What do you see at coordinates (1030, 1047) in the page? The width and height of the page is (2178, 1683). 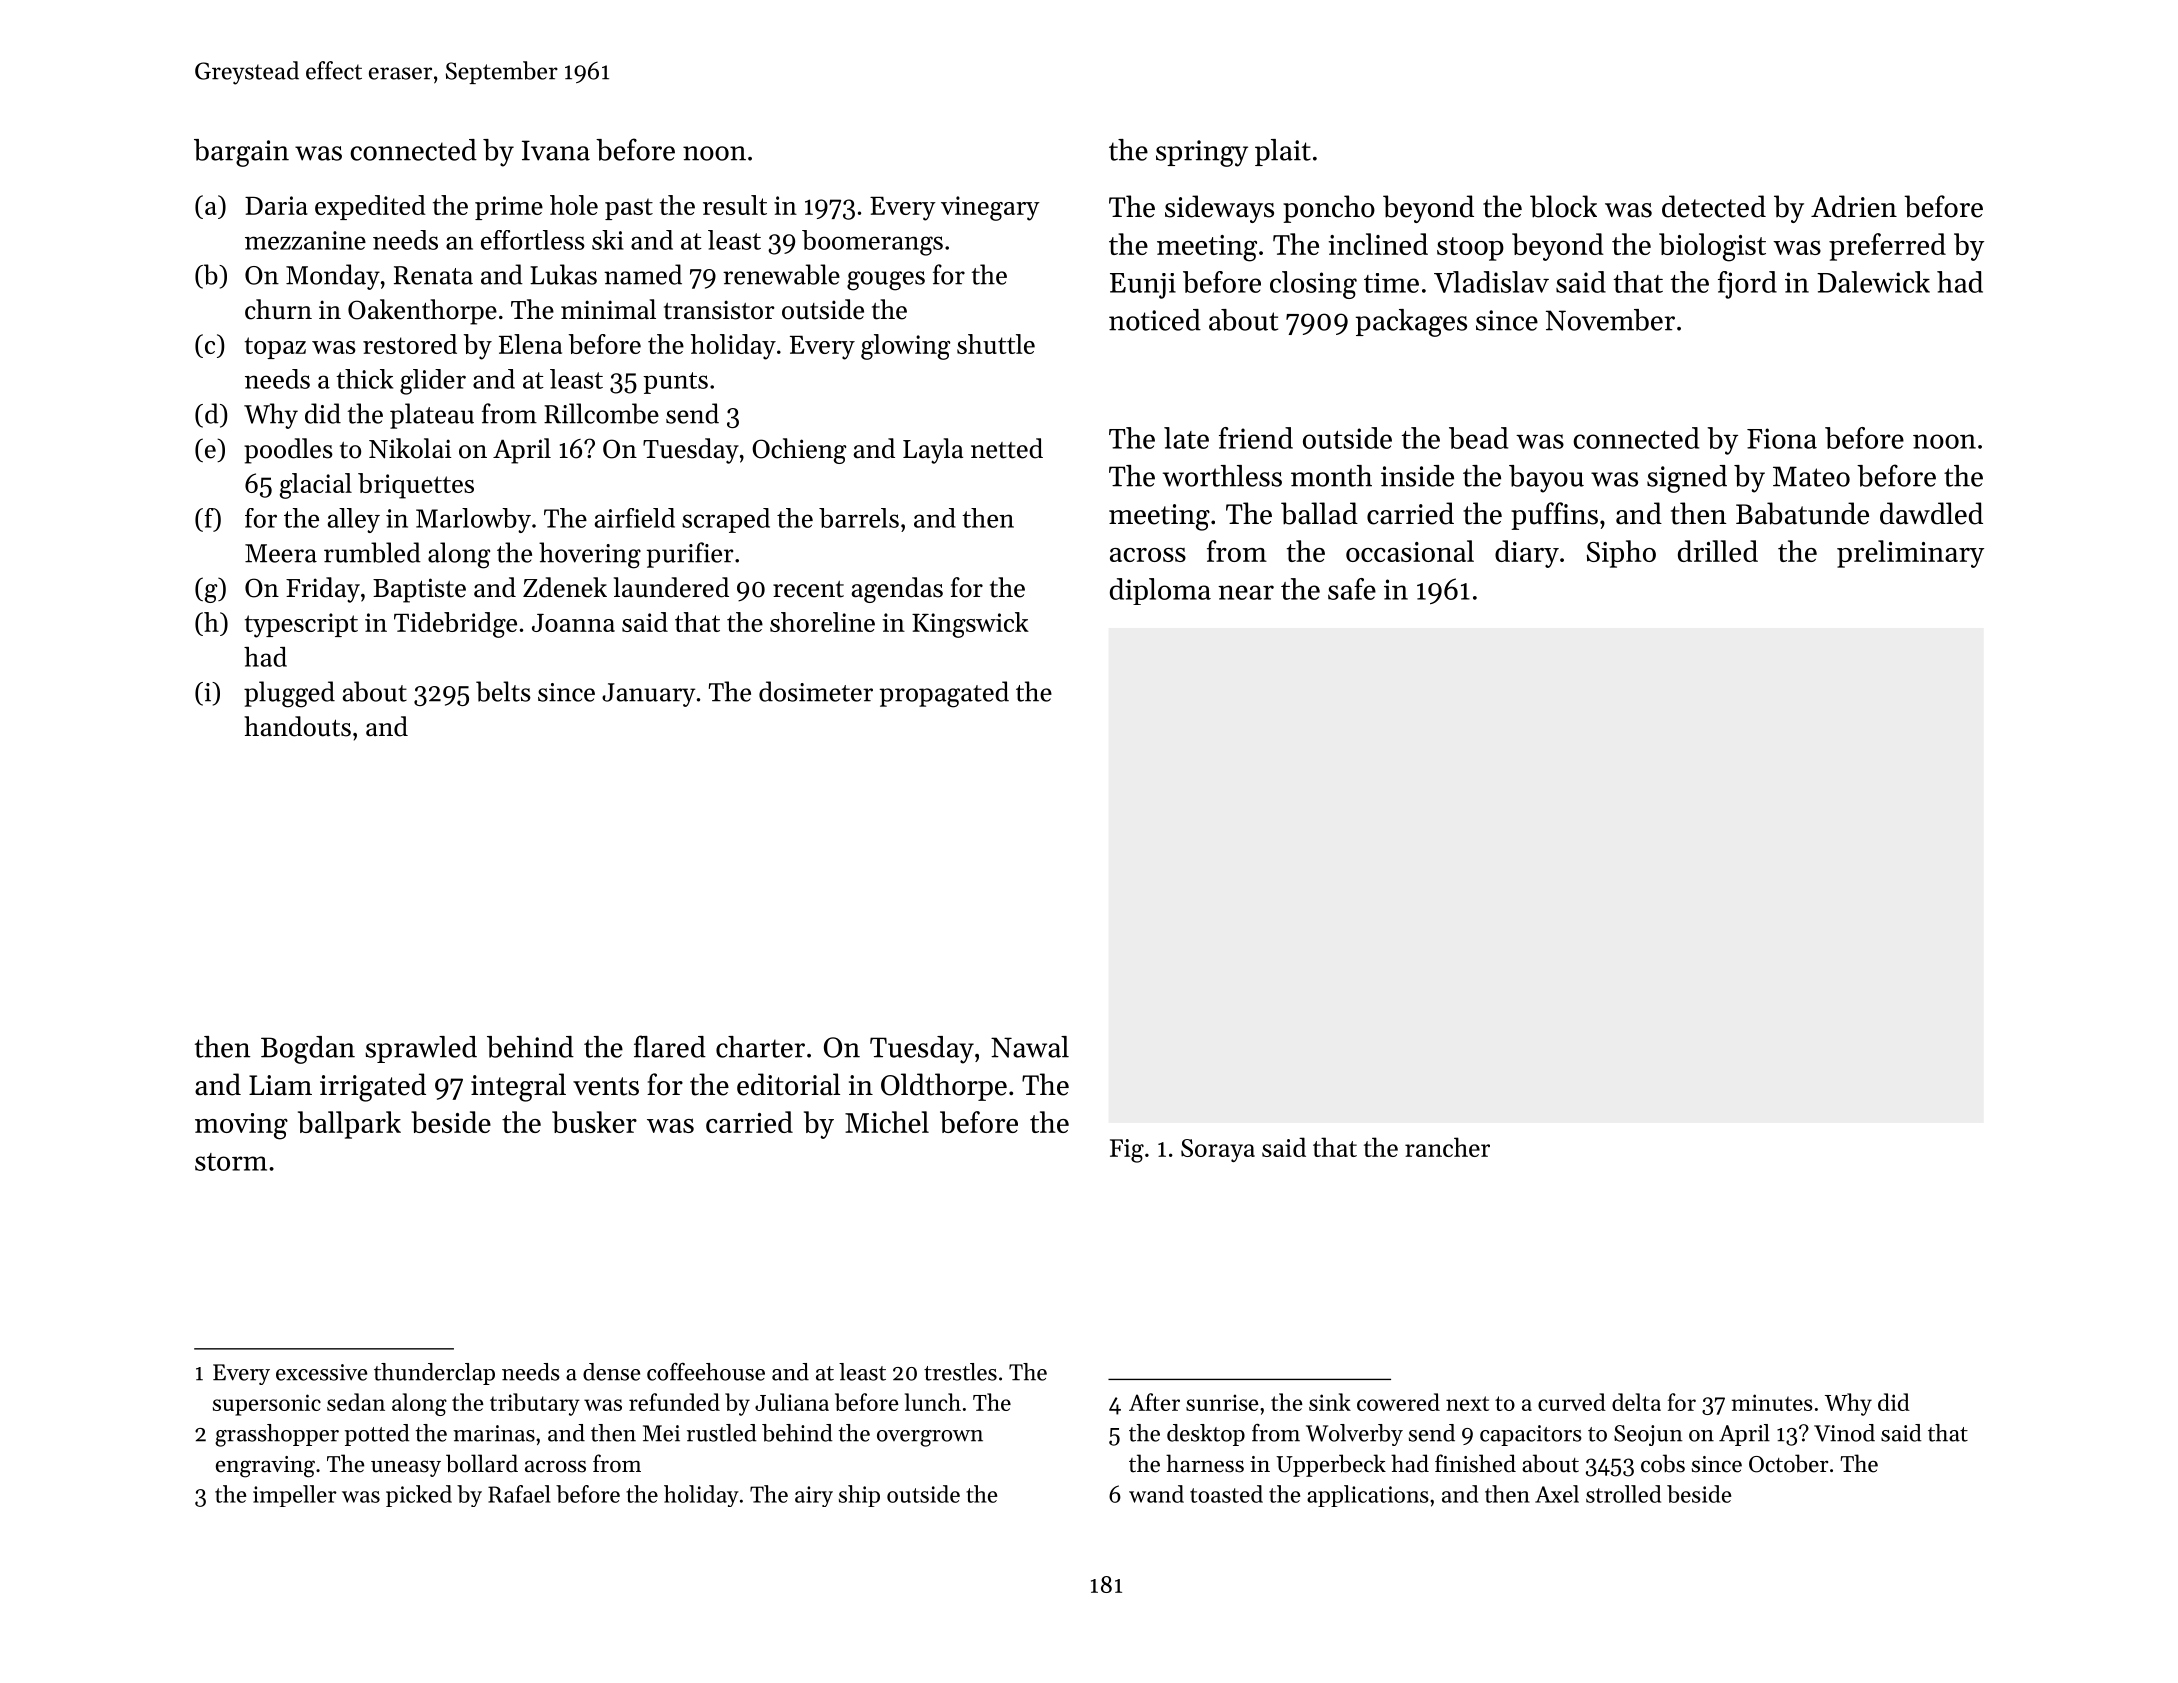 I see `Nawal` at bounding box center [1030, 1047].
